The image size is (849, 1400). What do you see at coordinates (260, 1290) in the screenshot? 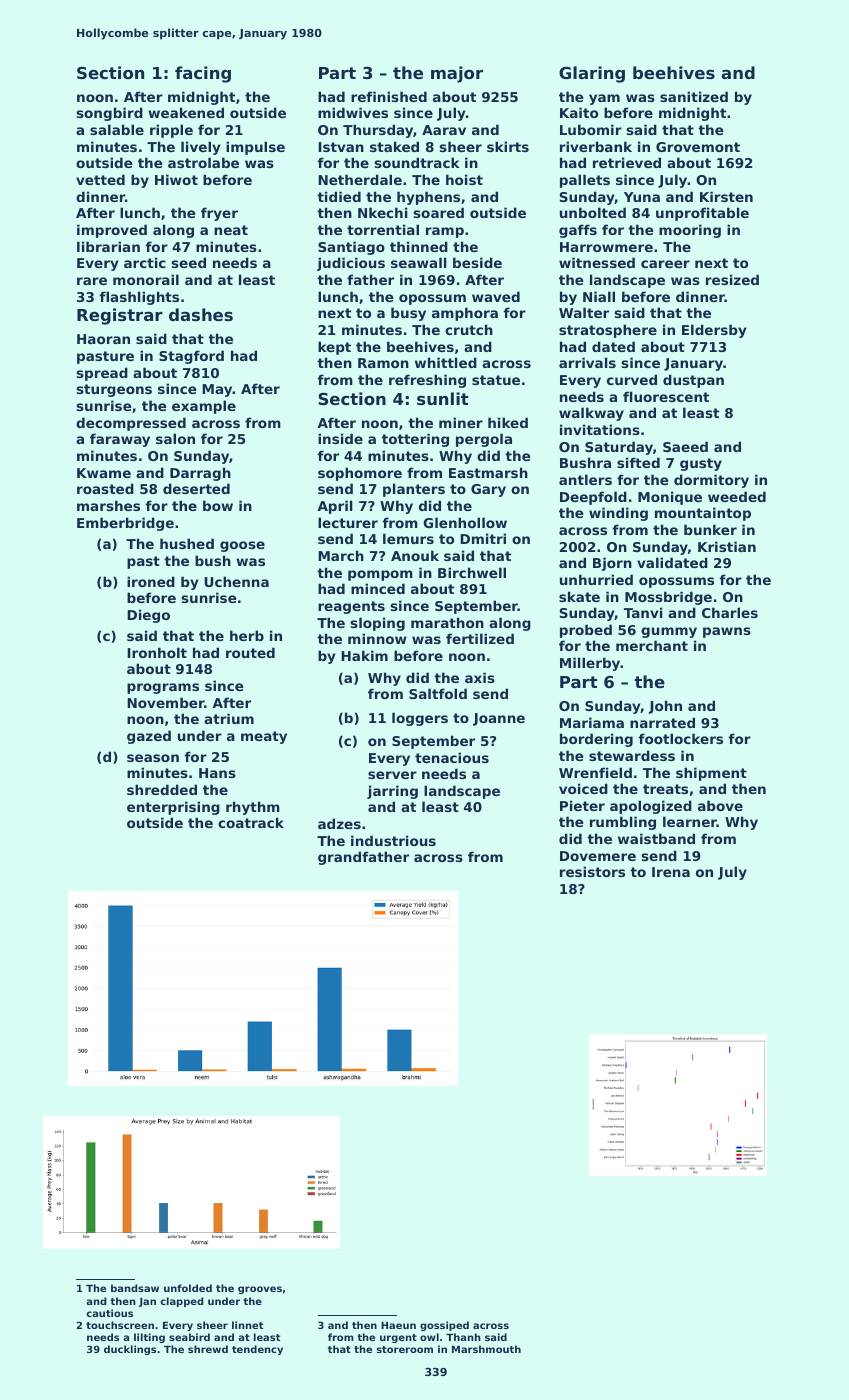
I see `grooves` at bounding box center [260, 1290].
